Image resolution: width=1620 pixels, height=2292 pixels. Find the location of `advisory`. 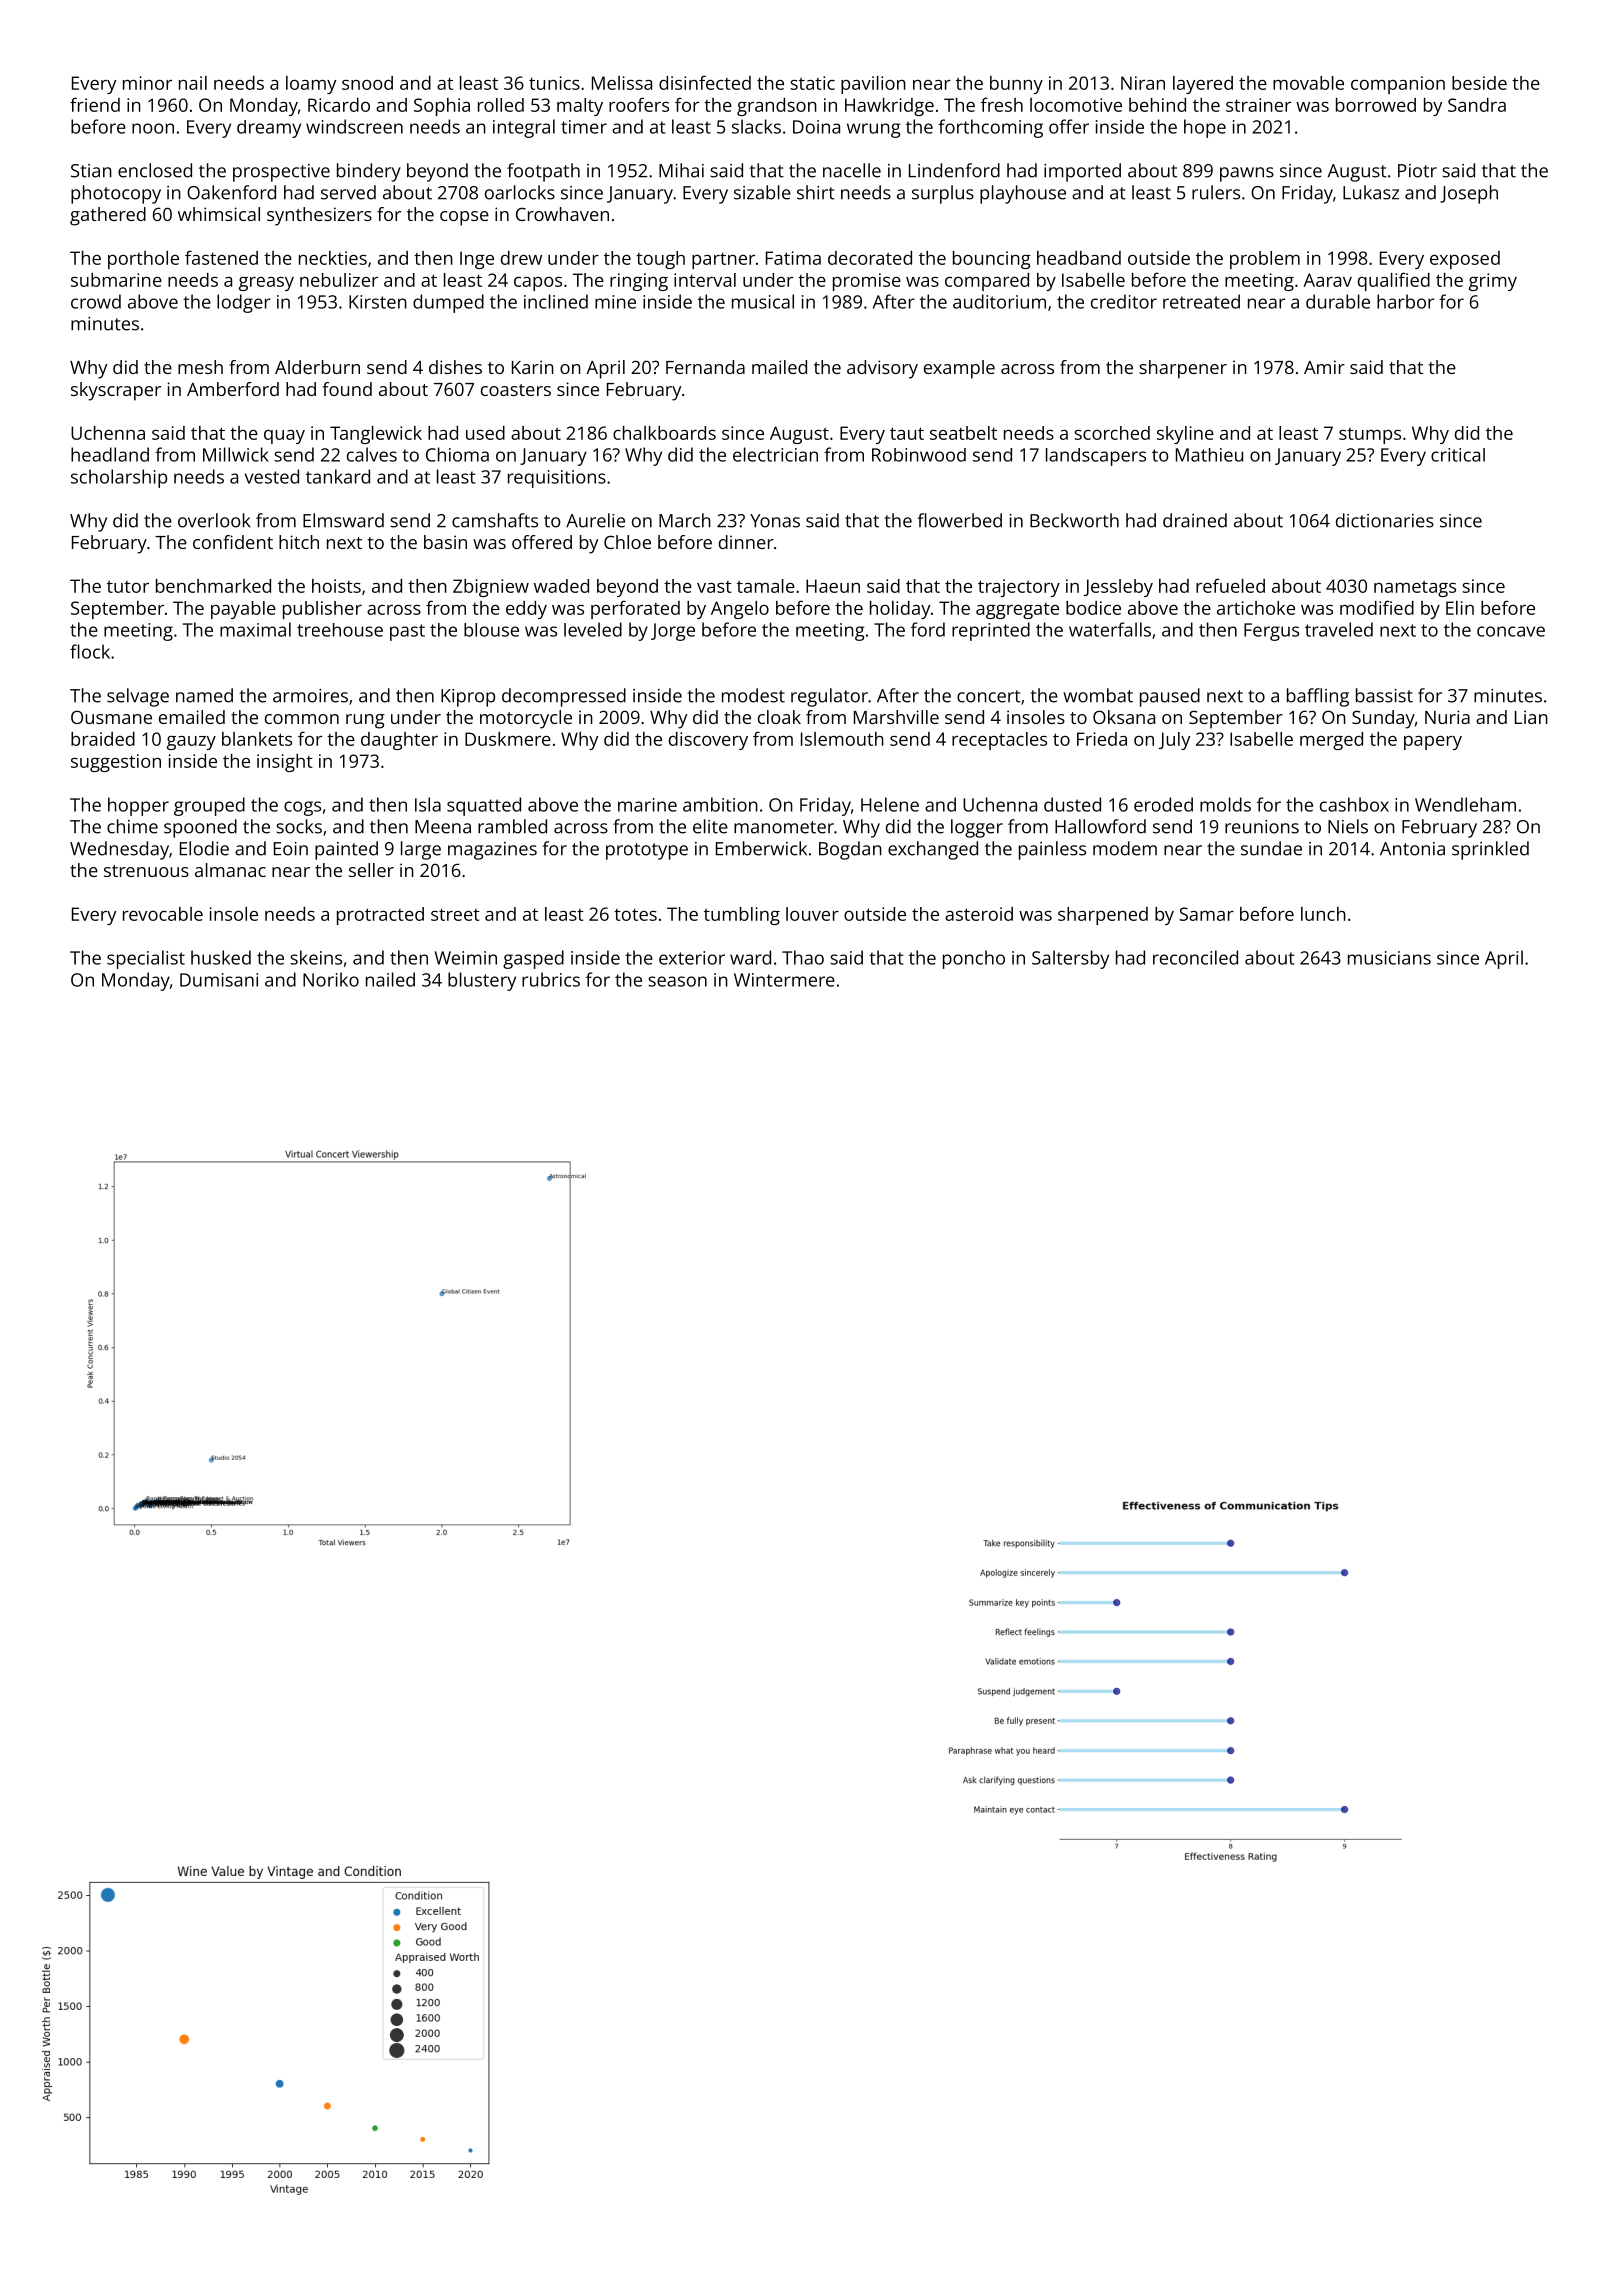

advisory is located at coordinates (882, 369).
